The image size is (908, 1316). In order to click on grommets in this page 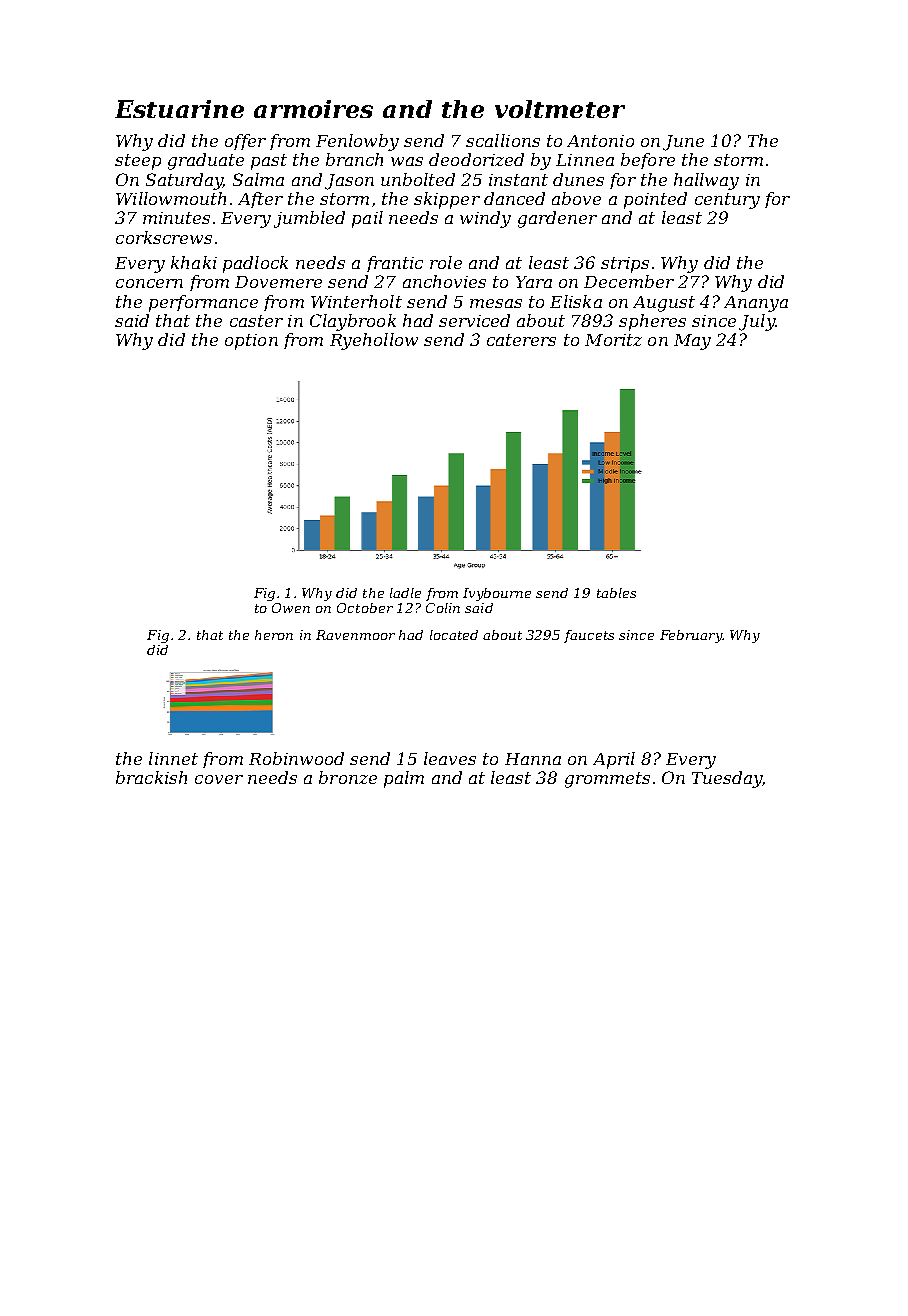, I will do `click(607, 780)`.
